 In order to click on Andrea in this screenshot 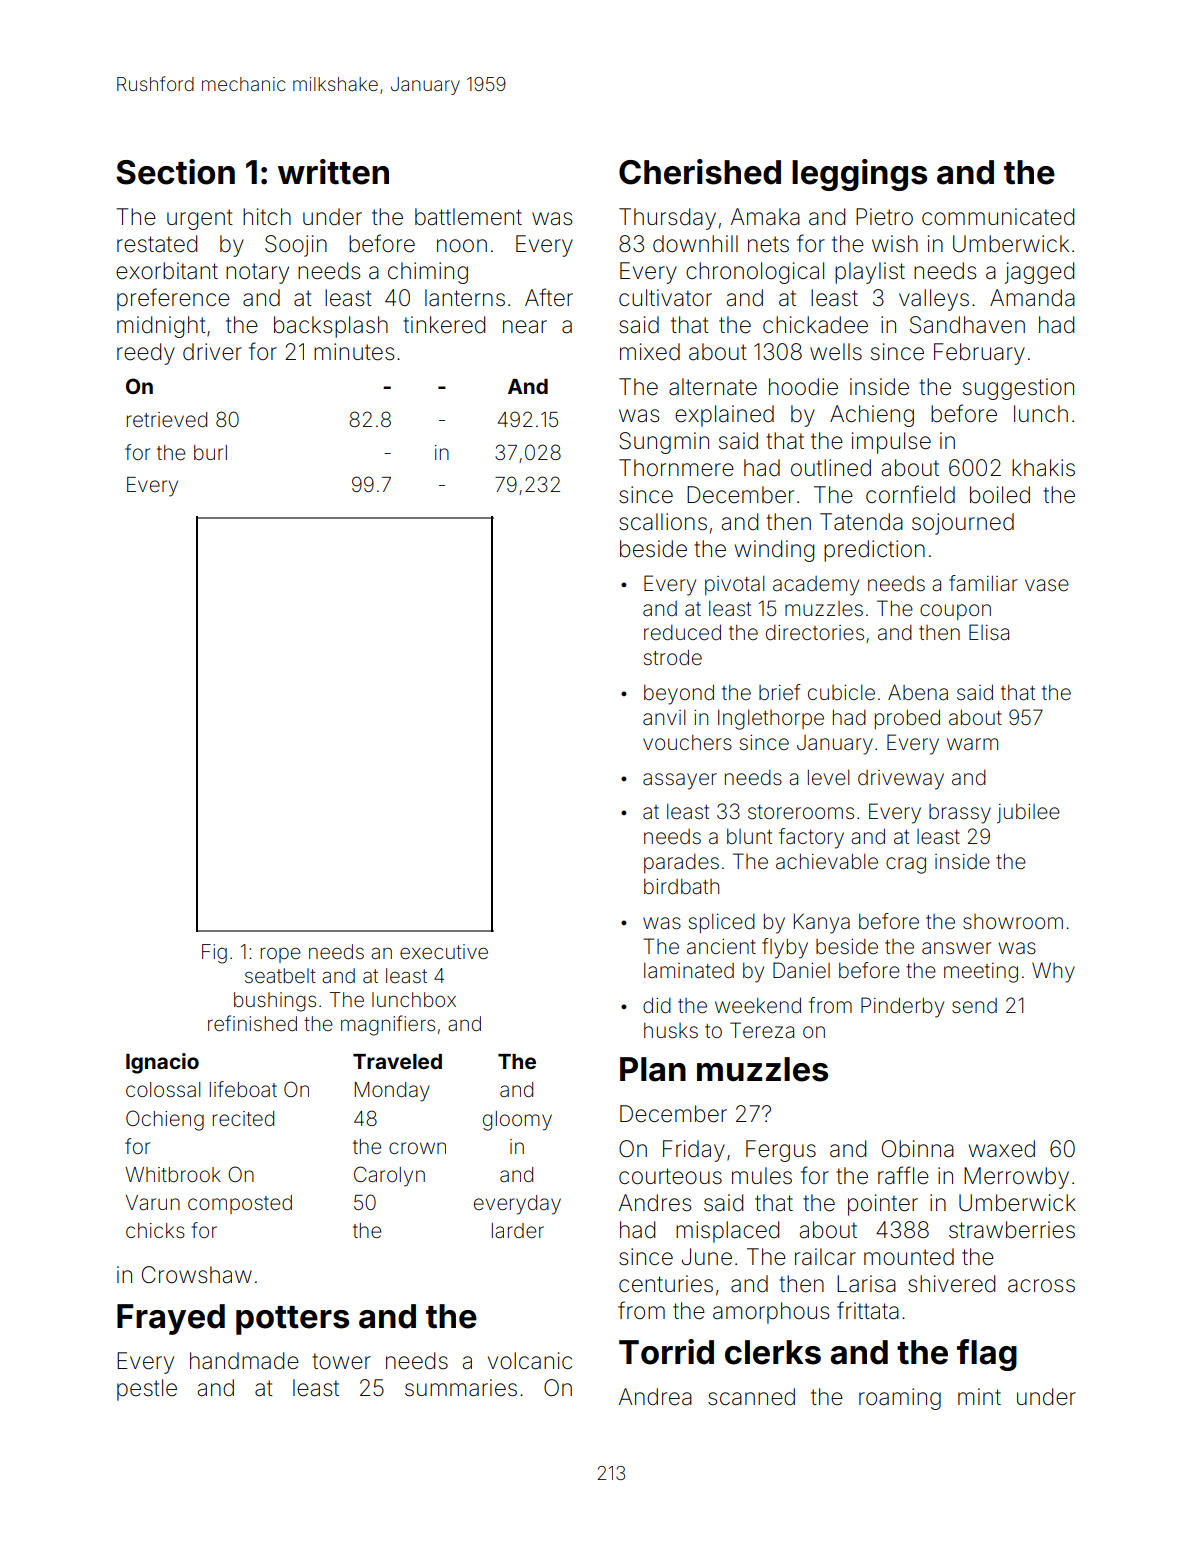, I will do `click(655, 1397)`.
